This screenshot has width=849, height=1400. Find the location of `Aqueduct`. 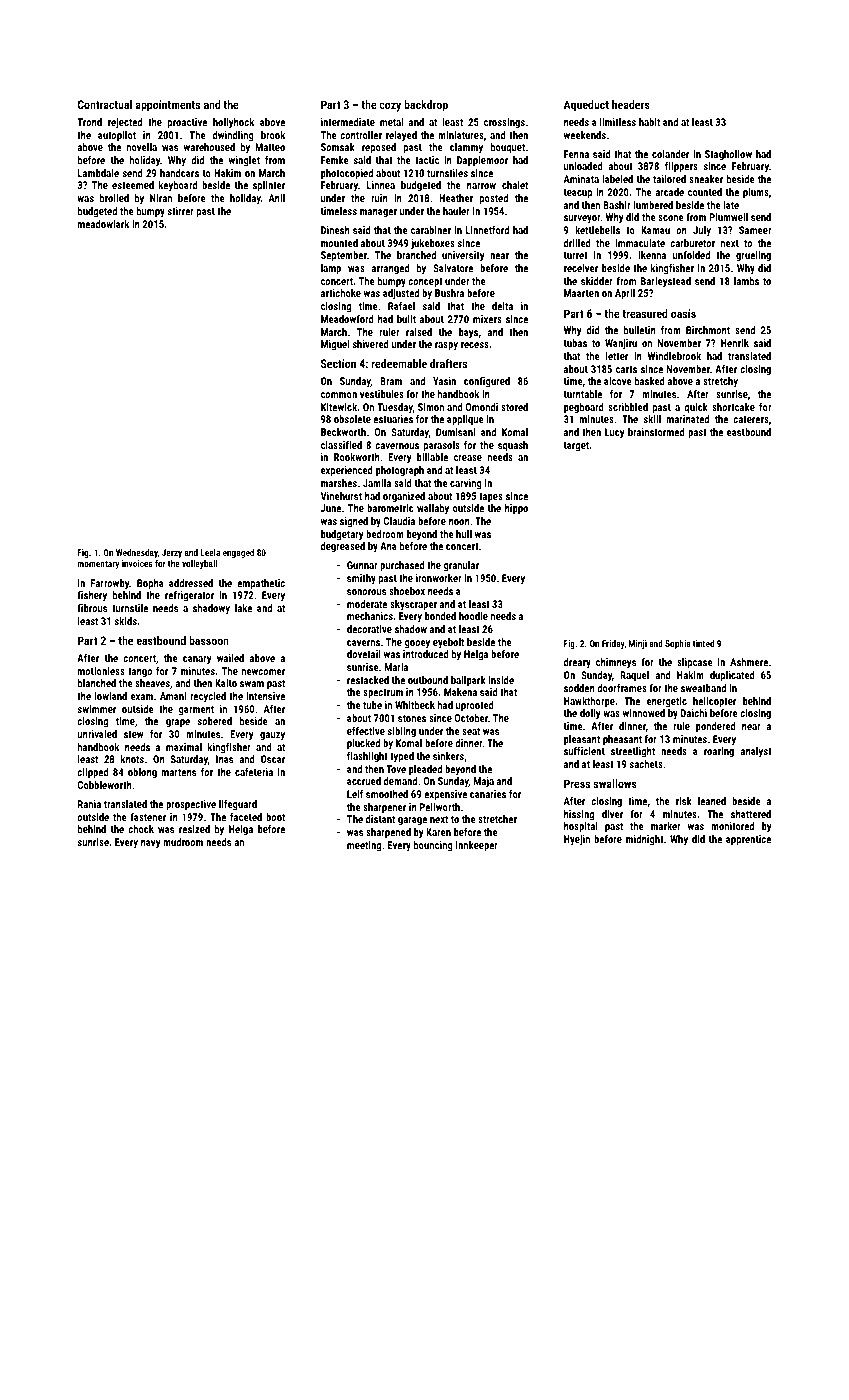

Aqueduct is located at coordinates (586, 106).
